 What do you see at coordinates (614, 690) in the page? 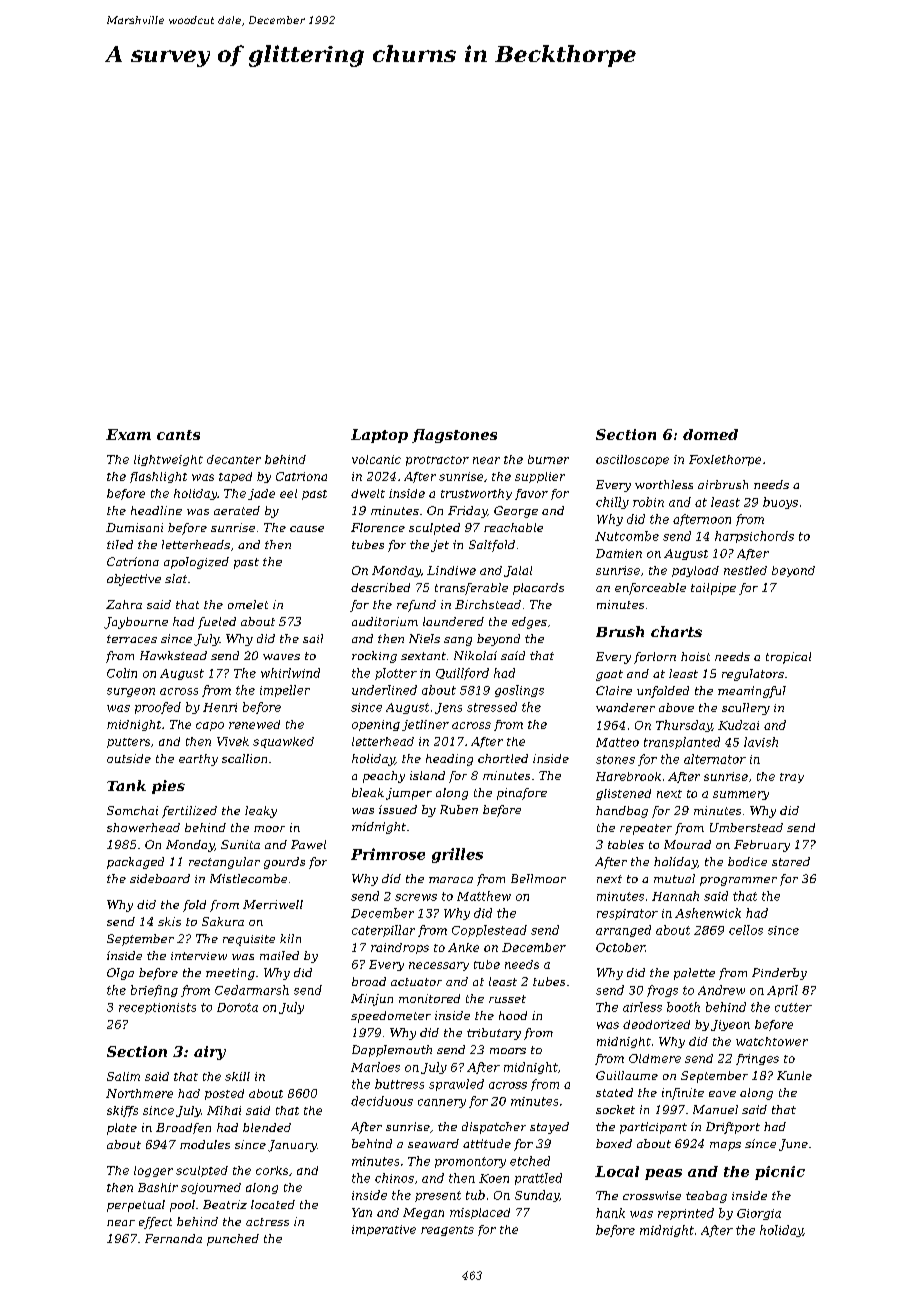
I see `Claire` at bounding box center [614, 690].
